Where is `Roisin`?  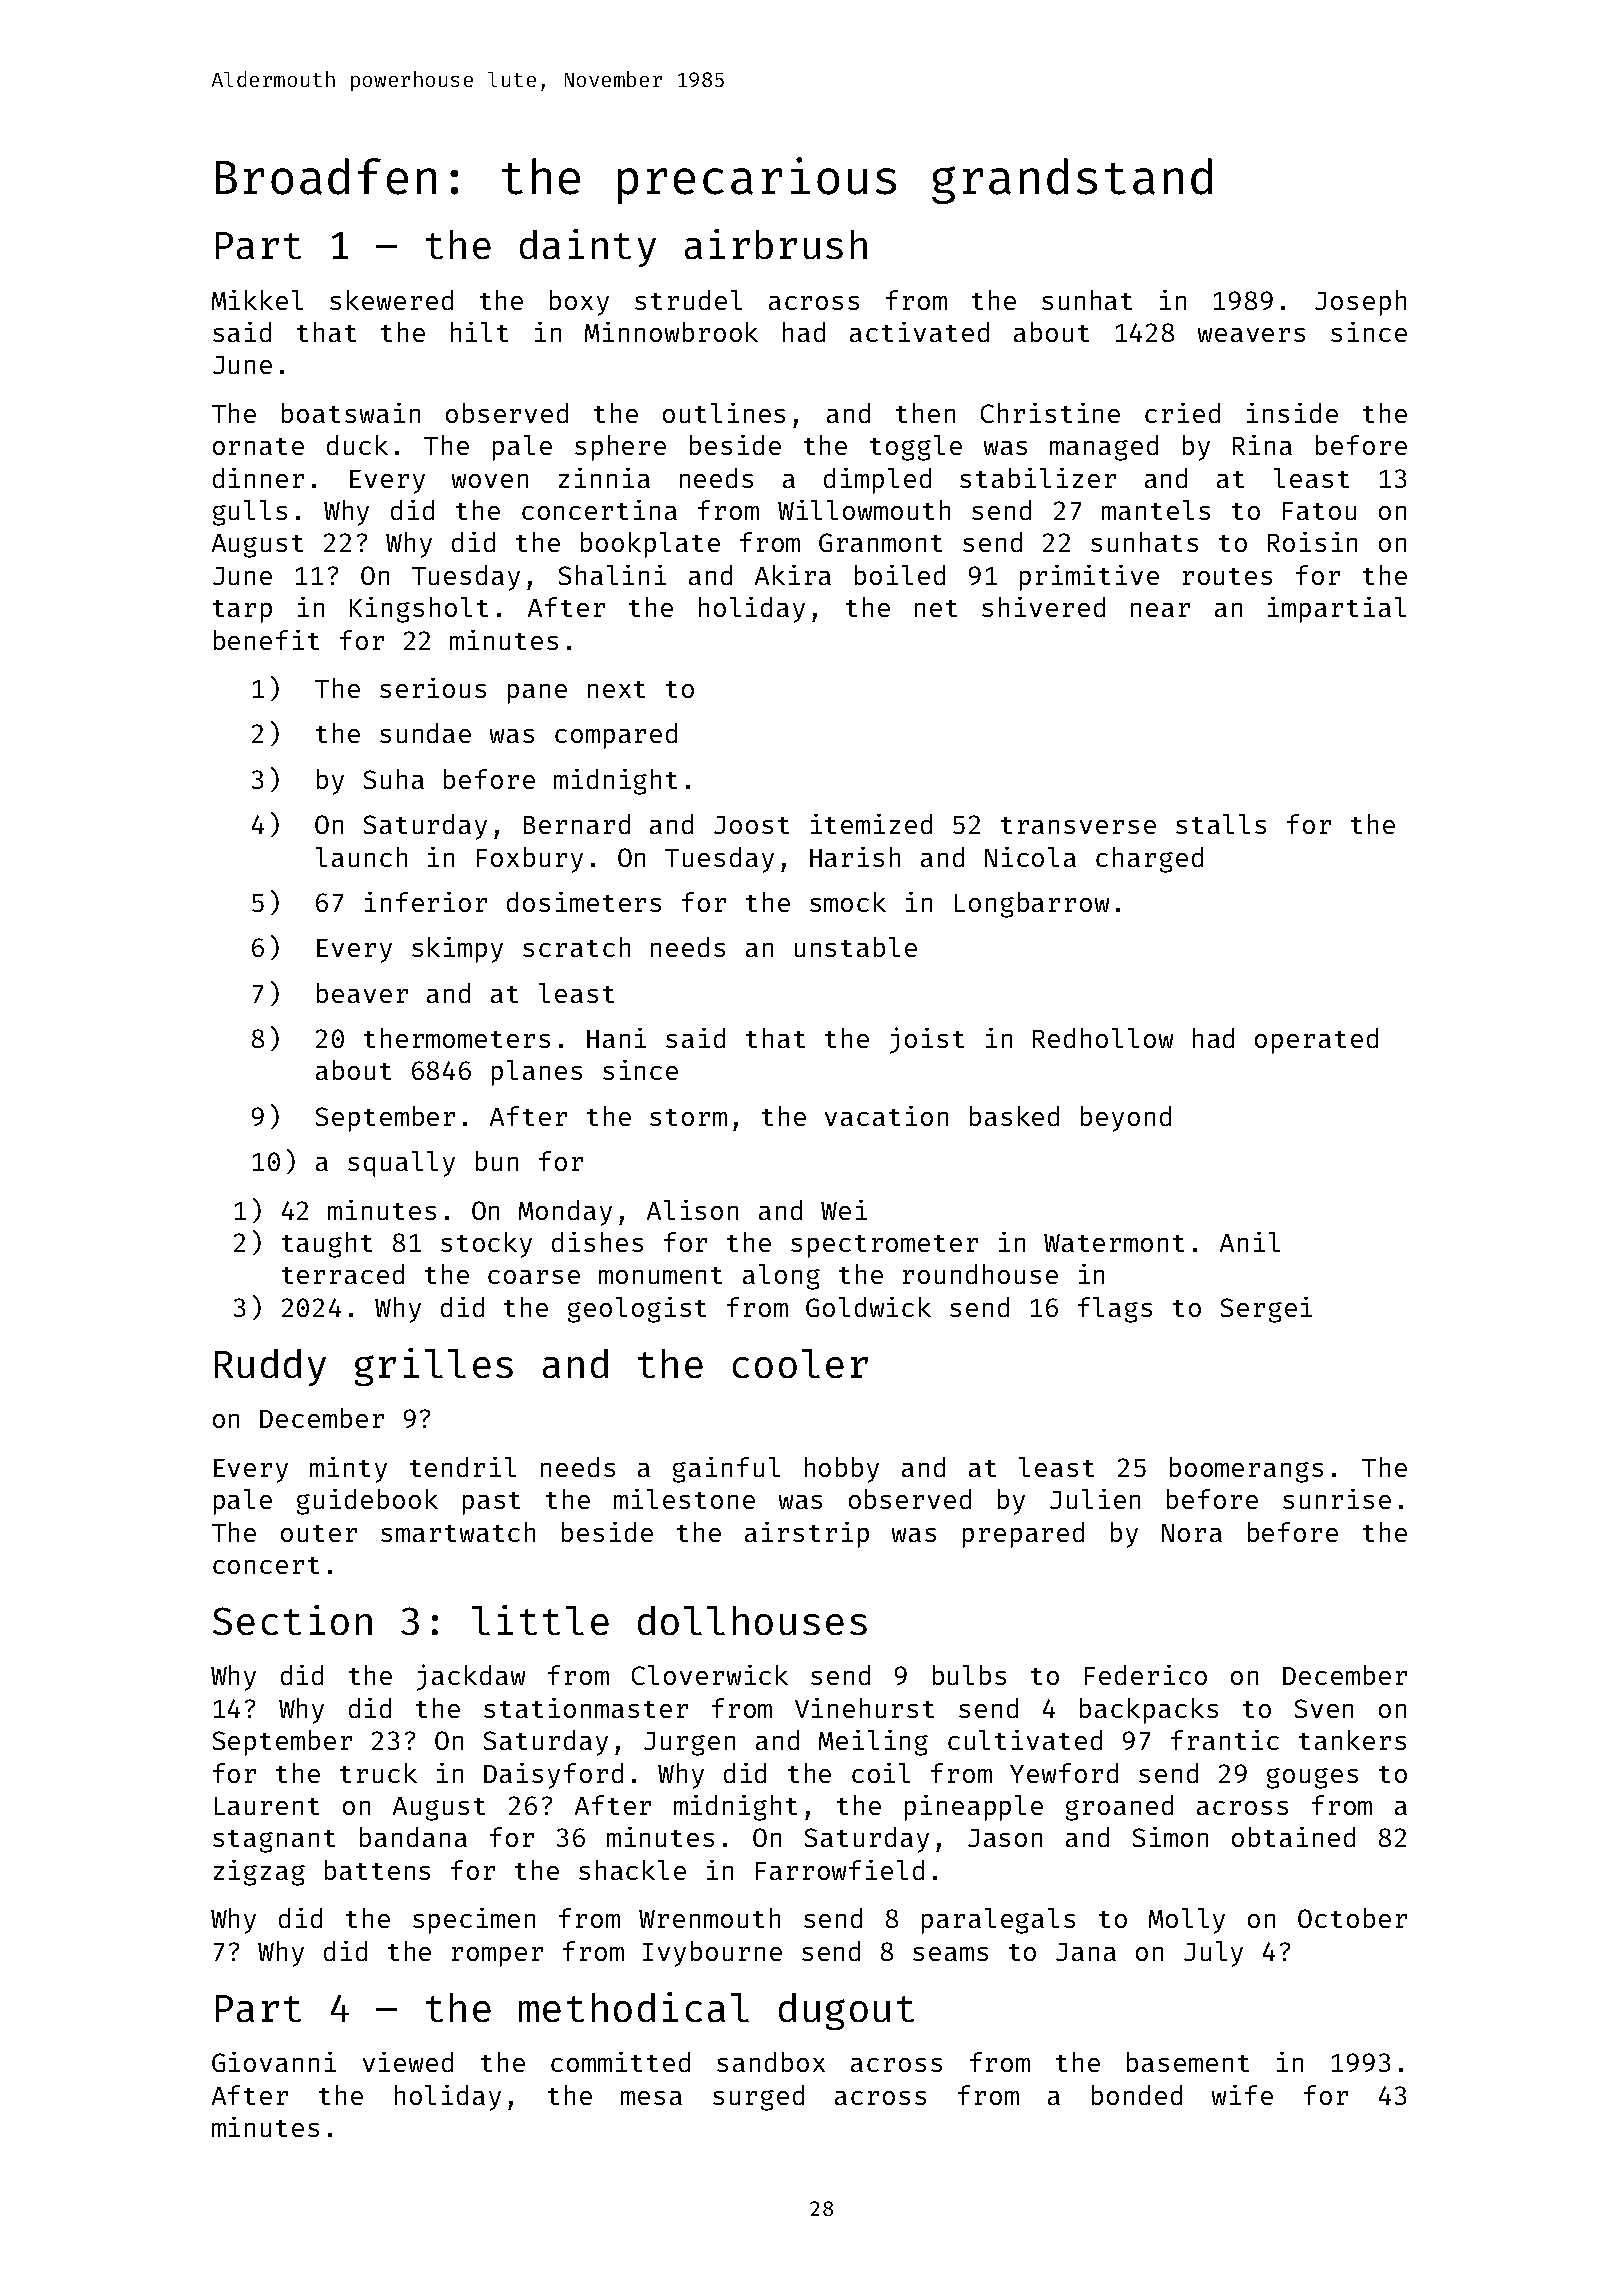 Roisin is located at coordinates (1312, 542).
